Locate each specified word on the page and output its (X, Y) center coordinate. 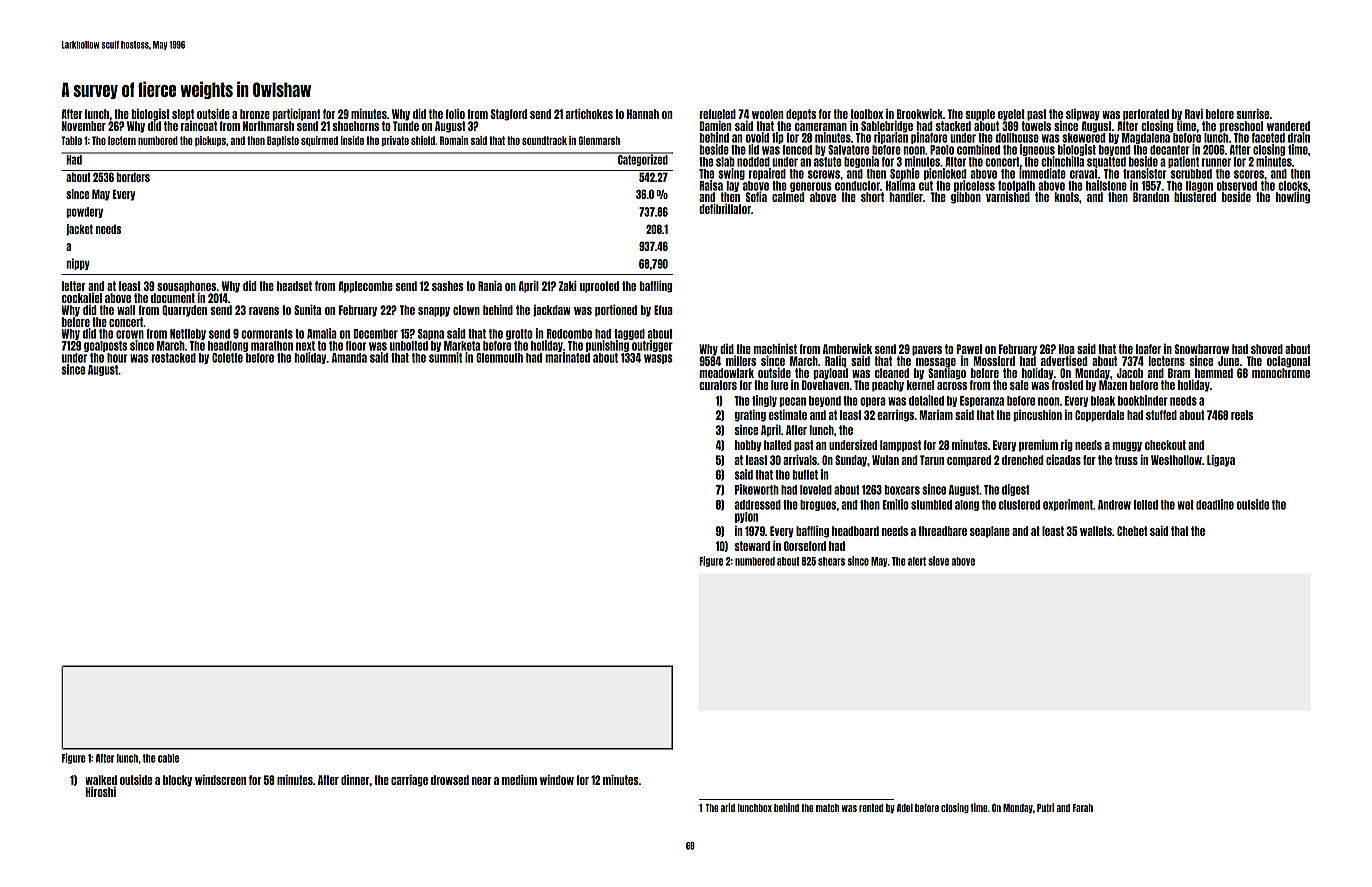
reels (1242, 415)
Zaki (568, 285)
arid (728, 807)
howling (1293, 198)
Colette (227, 358)
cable (168, 758)
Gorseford (805, 546)
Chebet (1132, 531)
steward (752, 546)
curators (718, 385)
